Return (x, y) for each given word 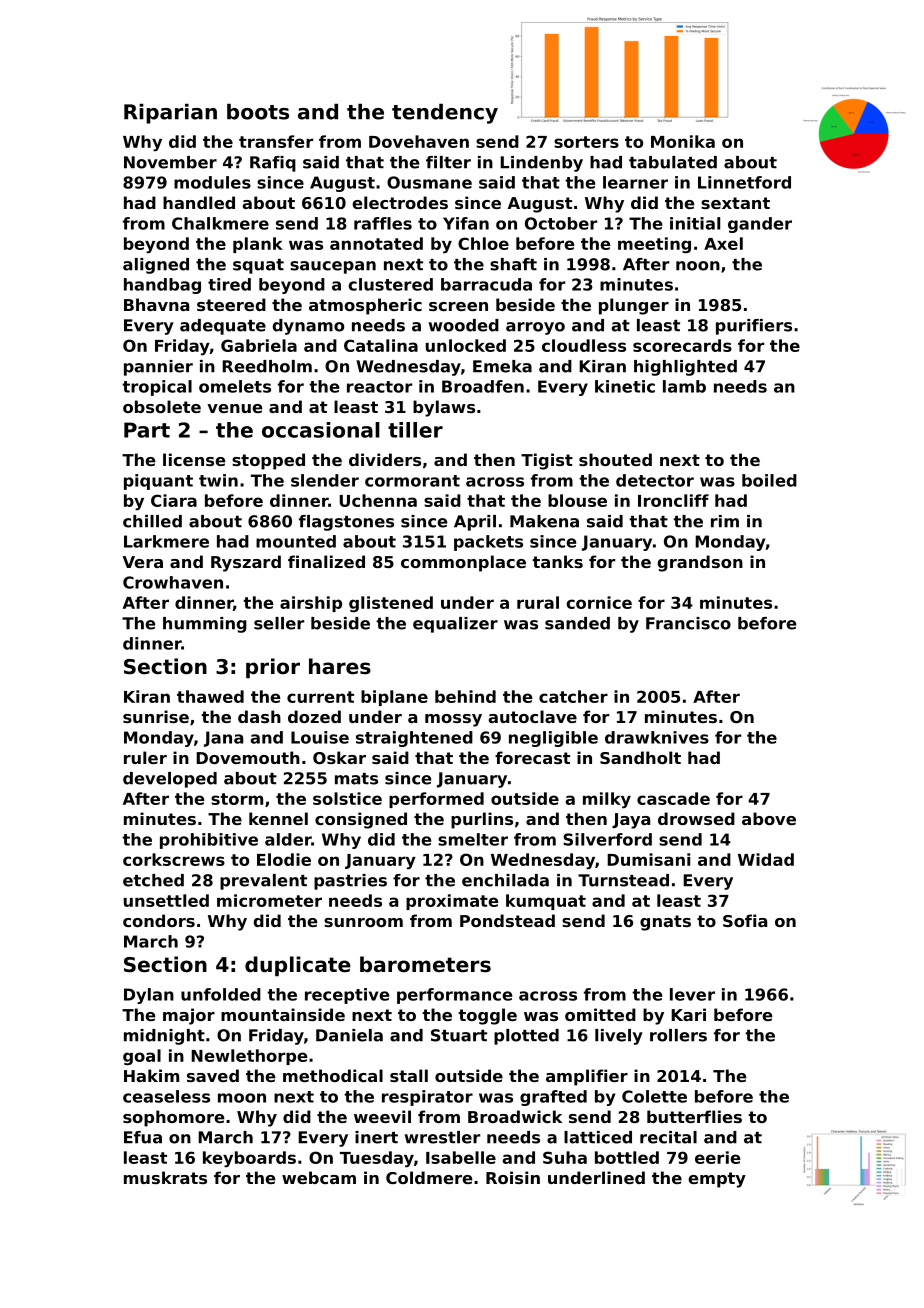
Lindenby (541, 164)
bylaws (444, 408)
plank (258, 245)
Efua (143, 1137)
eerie (718, 1157)
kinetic (625, 386)
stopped (268, 461)
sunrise (156, 716)
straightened (414, 739)
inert (376, 1137)
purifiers (754, 327)
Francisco (688, 623)
